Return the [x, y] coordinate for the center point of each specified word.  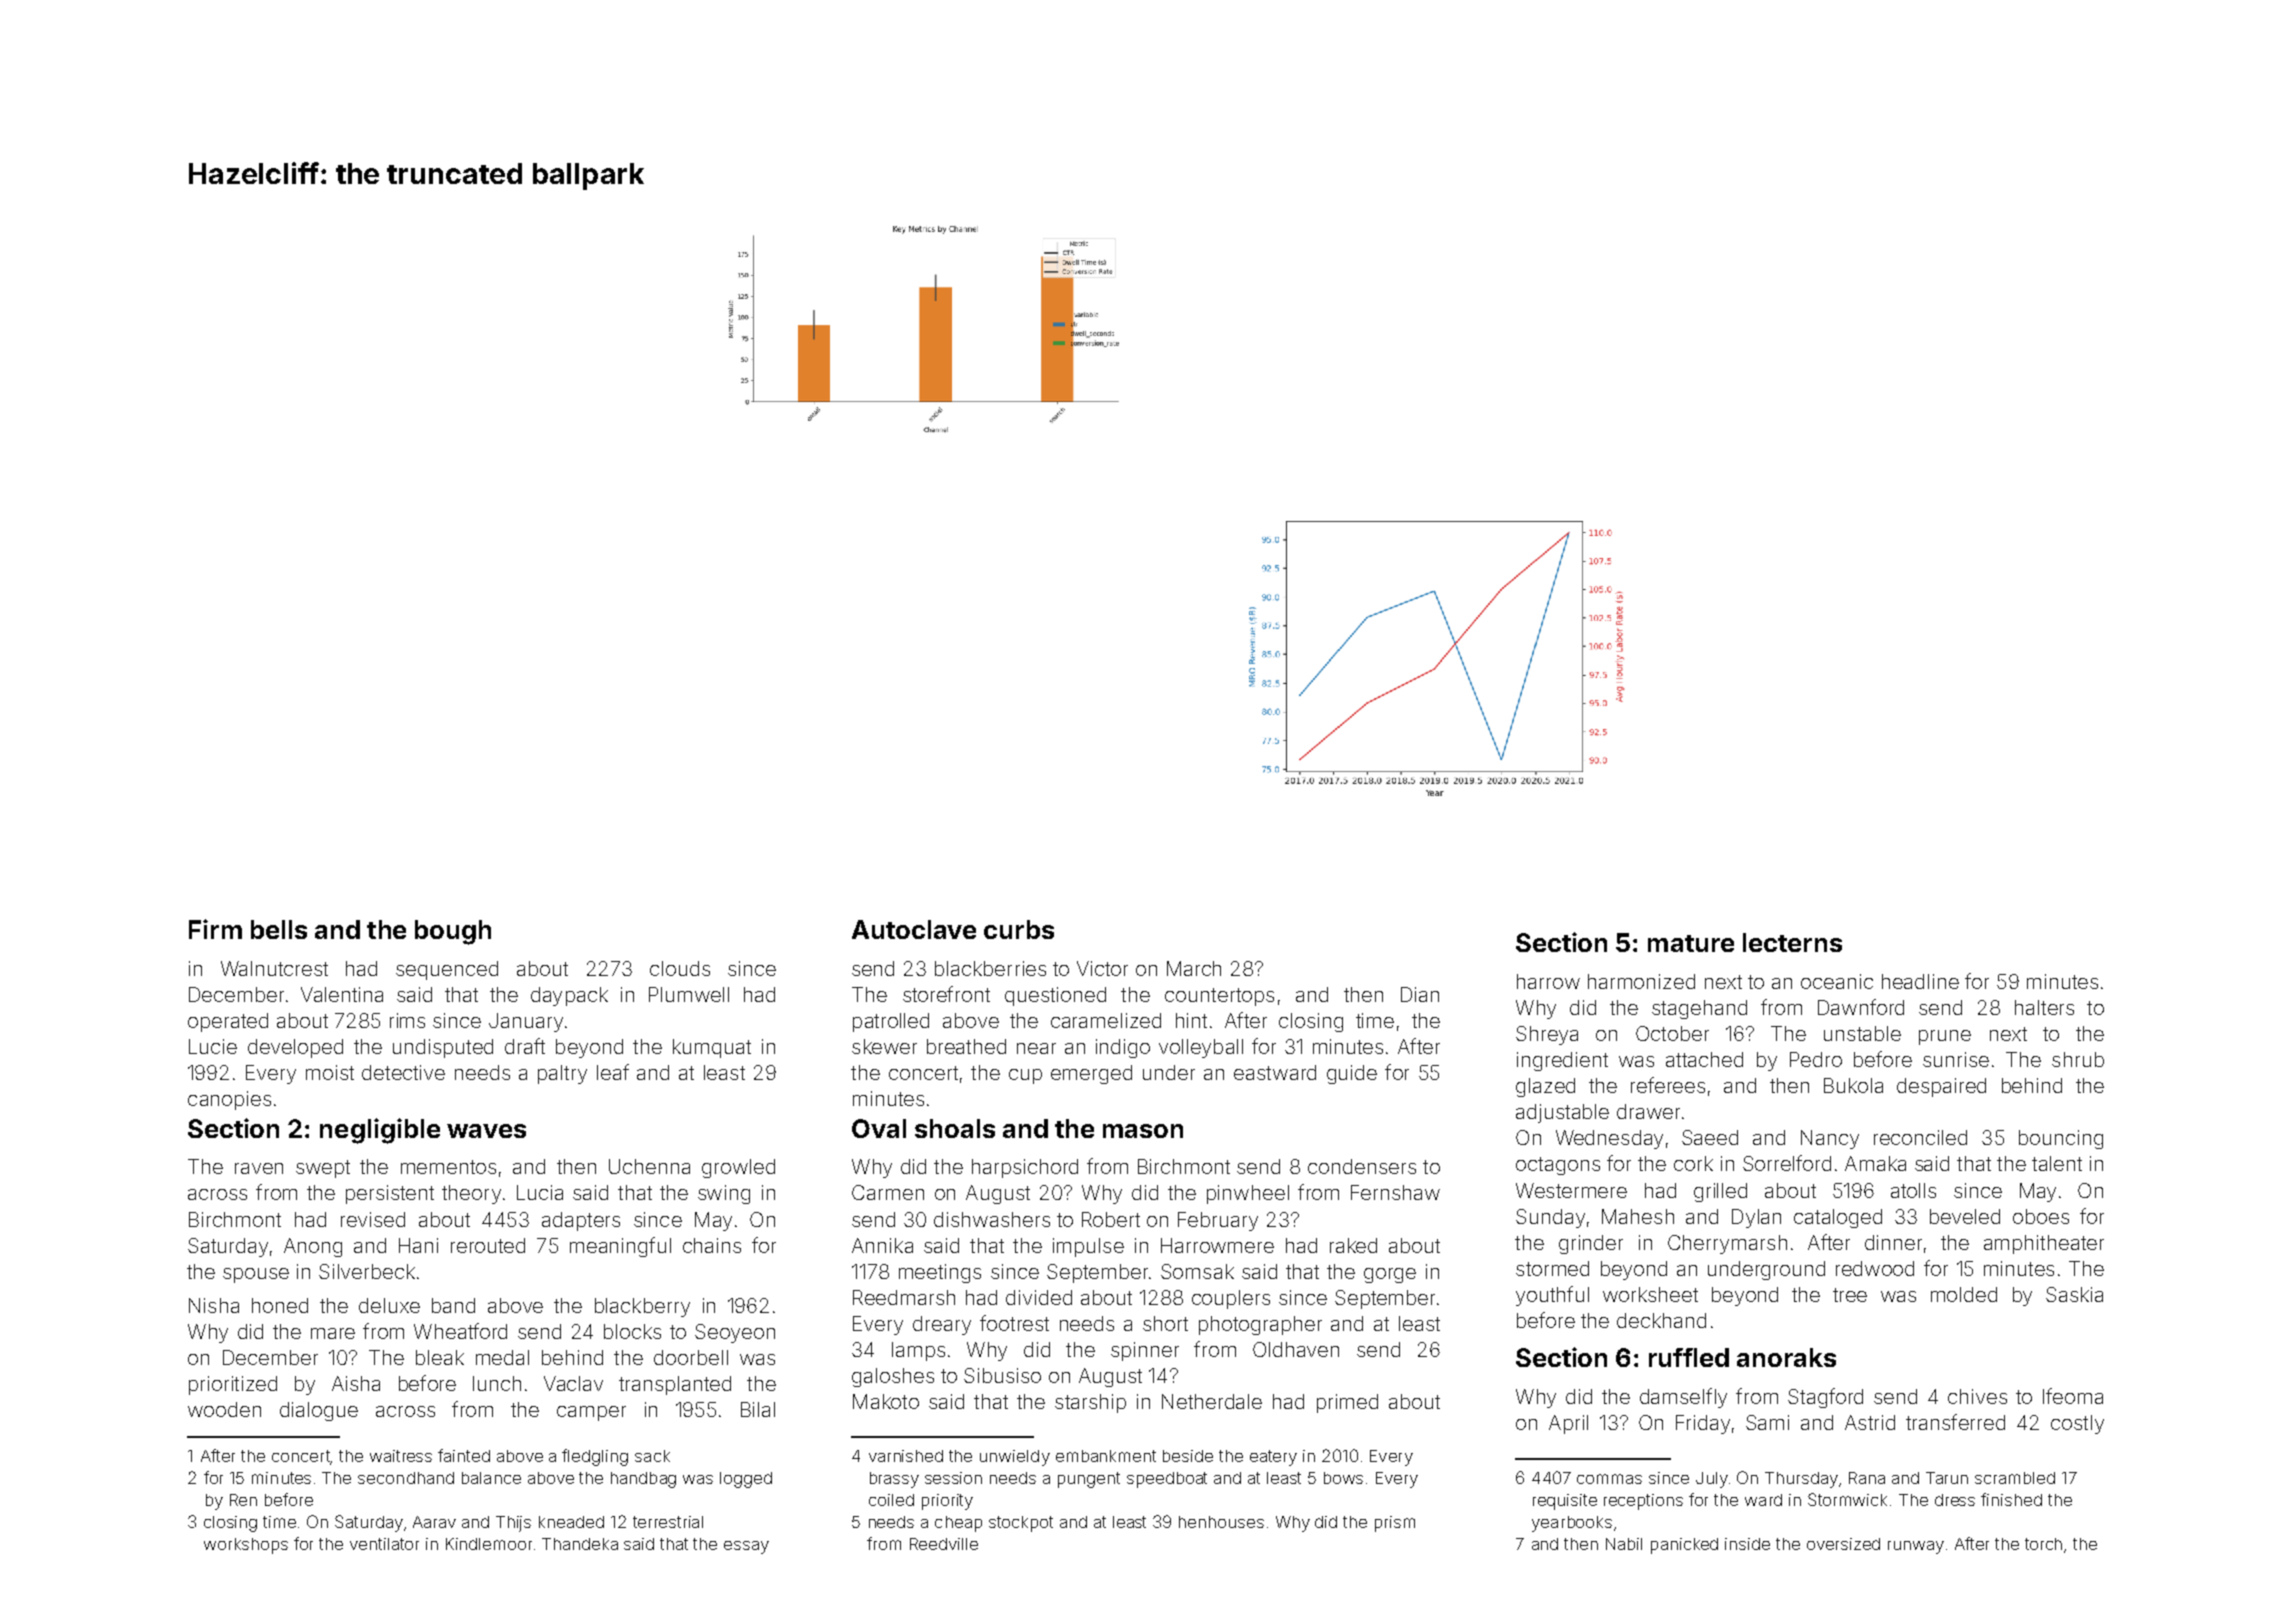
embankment [1106, 1456]
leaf [613, 1072]
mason [1143, 1131]
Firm [215, 929]
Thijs [513, 1524]
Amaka [1875, 1163]
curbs [1019, 929]
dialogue [319, 1411]
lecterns [1792, 942]
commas [1609, 1479]
